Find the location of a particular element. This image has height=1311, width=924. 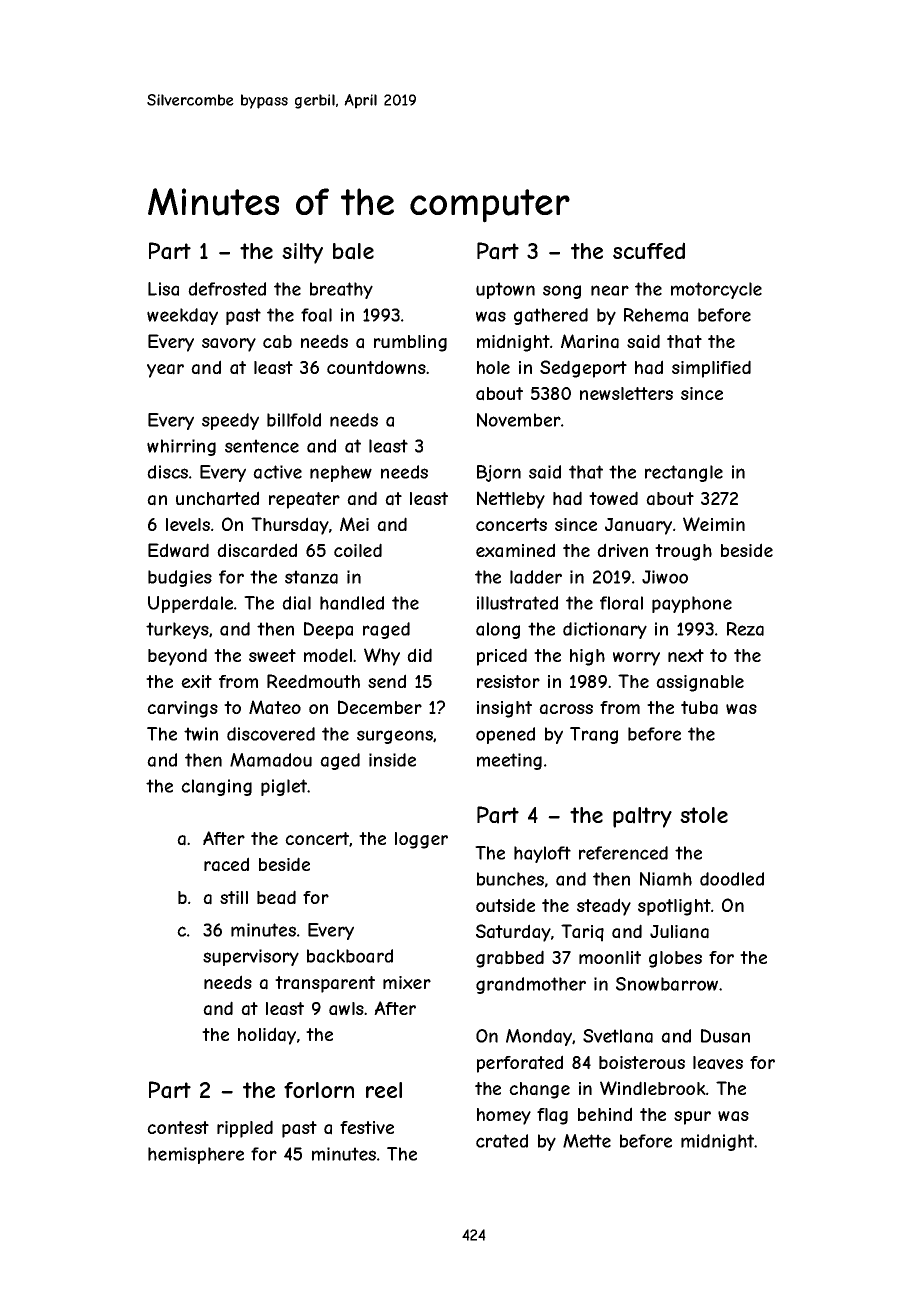

worry is located at coordinates (636, 659).
